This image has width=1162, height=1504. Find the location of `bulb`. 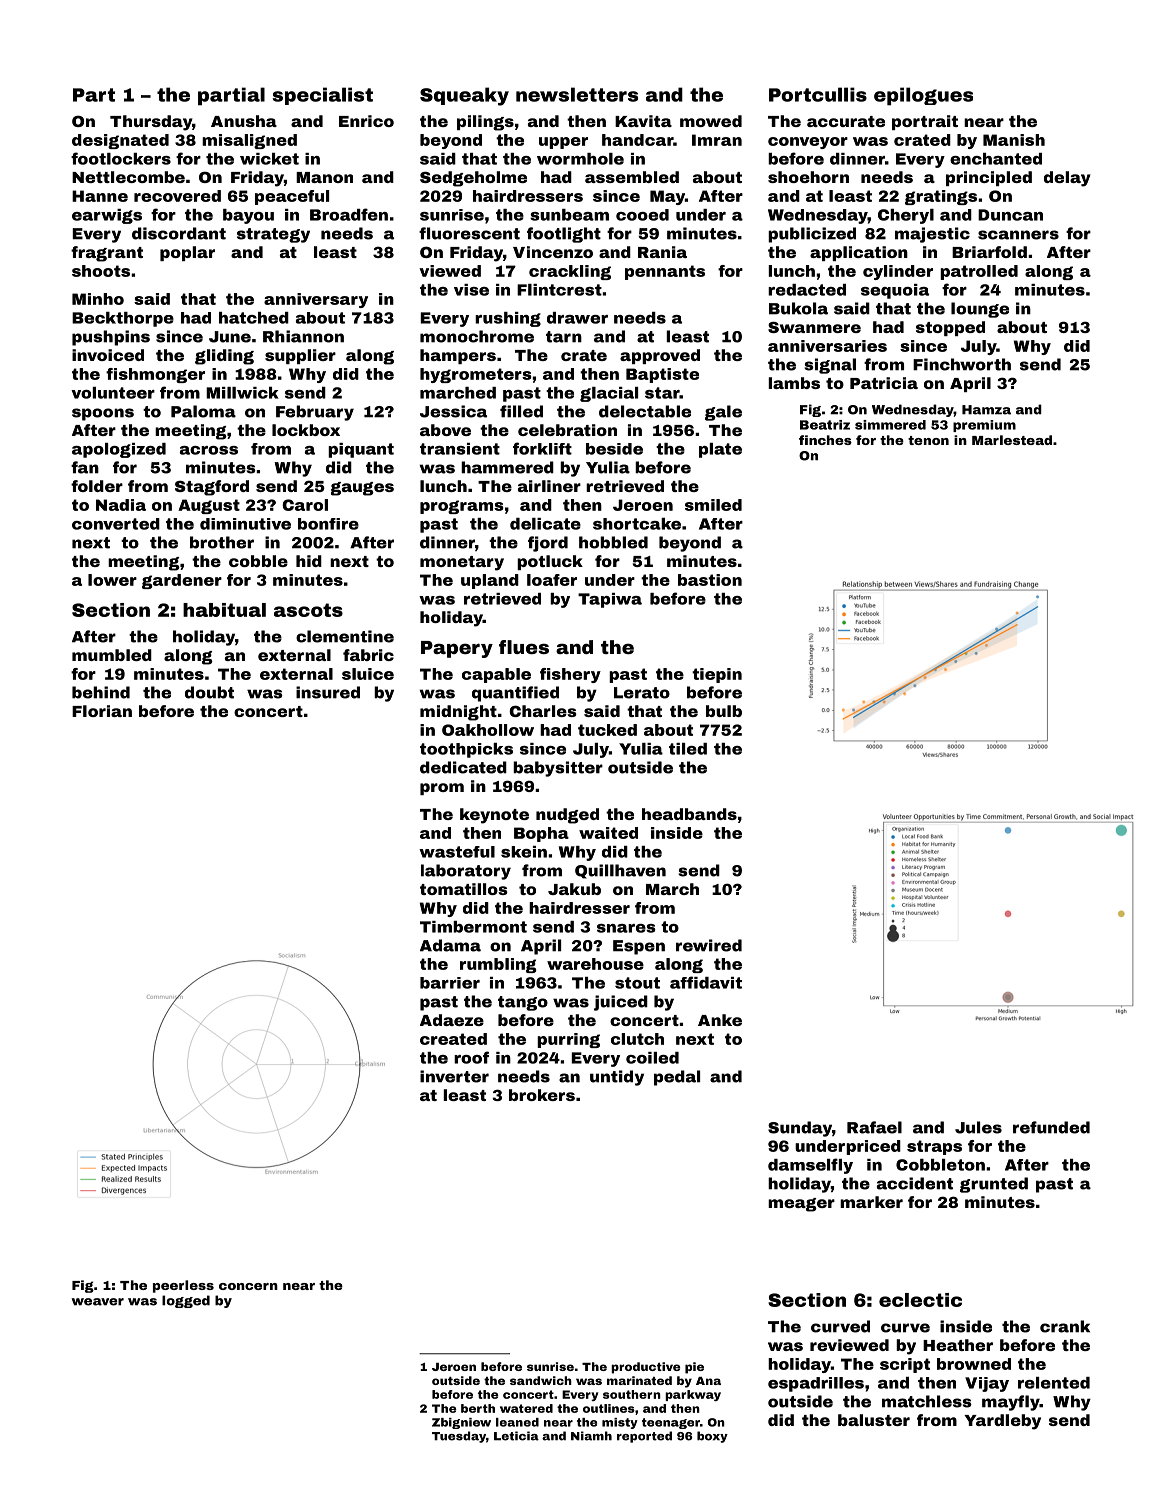

bulb is located at coordinates (724, 711).
